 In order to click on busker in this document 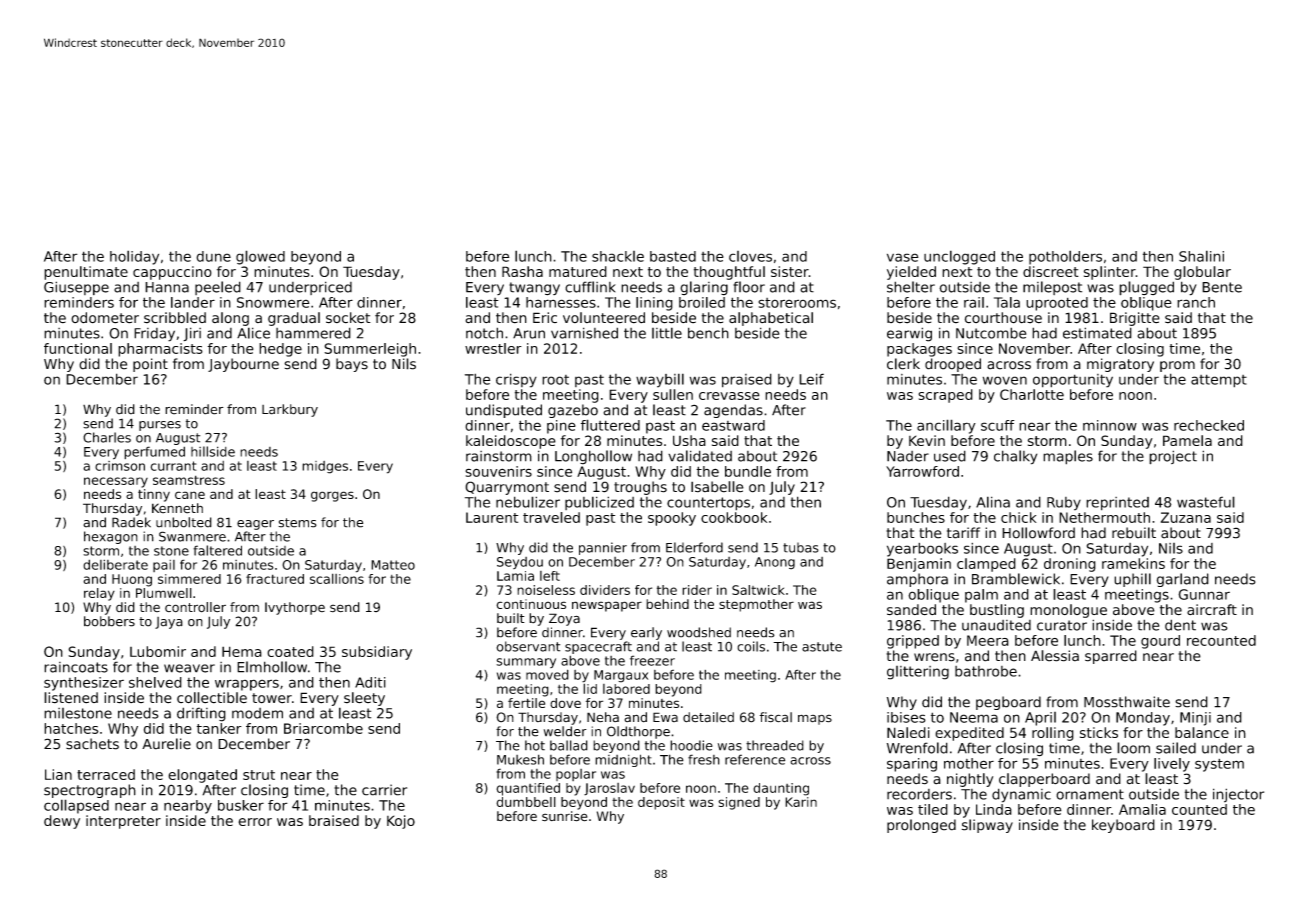, I will do `click(241, 805)`.
